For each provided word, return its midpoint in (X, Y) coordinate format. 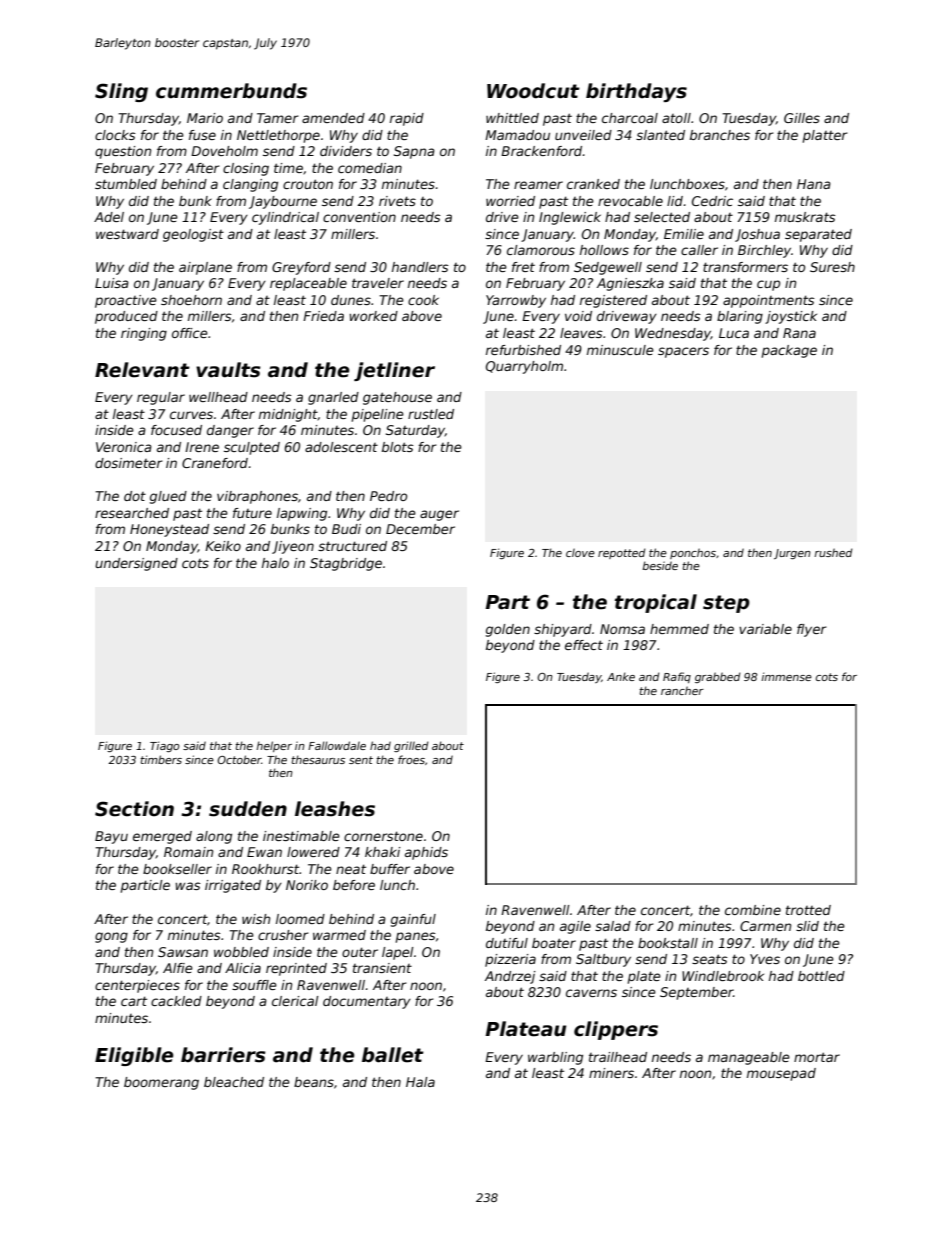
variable (765, 629)
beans (314, 1082)
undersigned (136, 564)
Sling (121, 92)
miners (611, 1073)
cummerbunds (231, 91)
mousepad (781, 1074)
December (420, 529)
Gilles (802, 118)
